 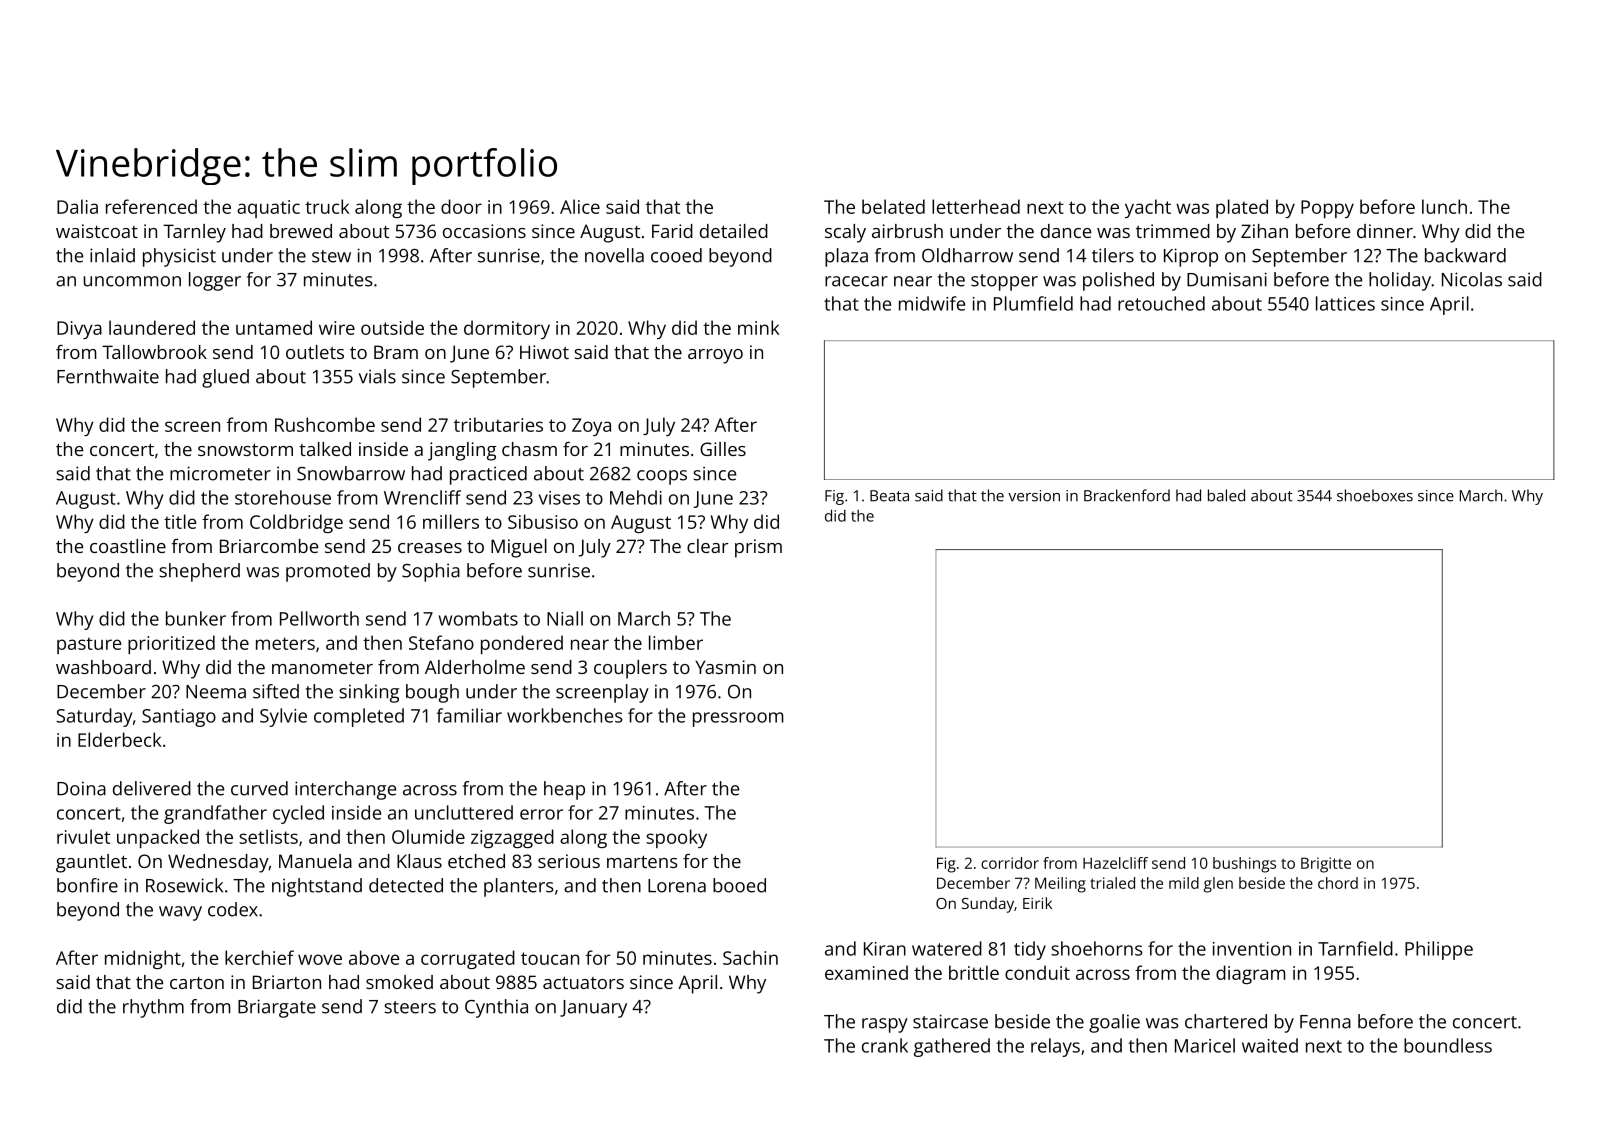 What do you see at coordinates (153, 1008) in the page?
I see `rhythm` at bounding box center [153, 1008].
